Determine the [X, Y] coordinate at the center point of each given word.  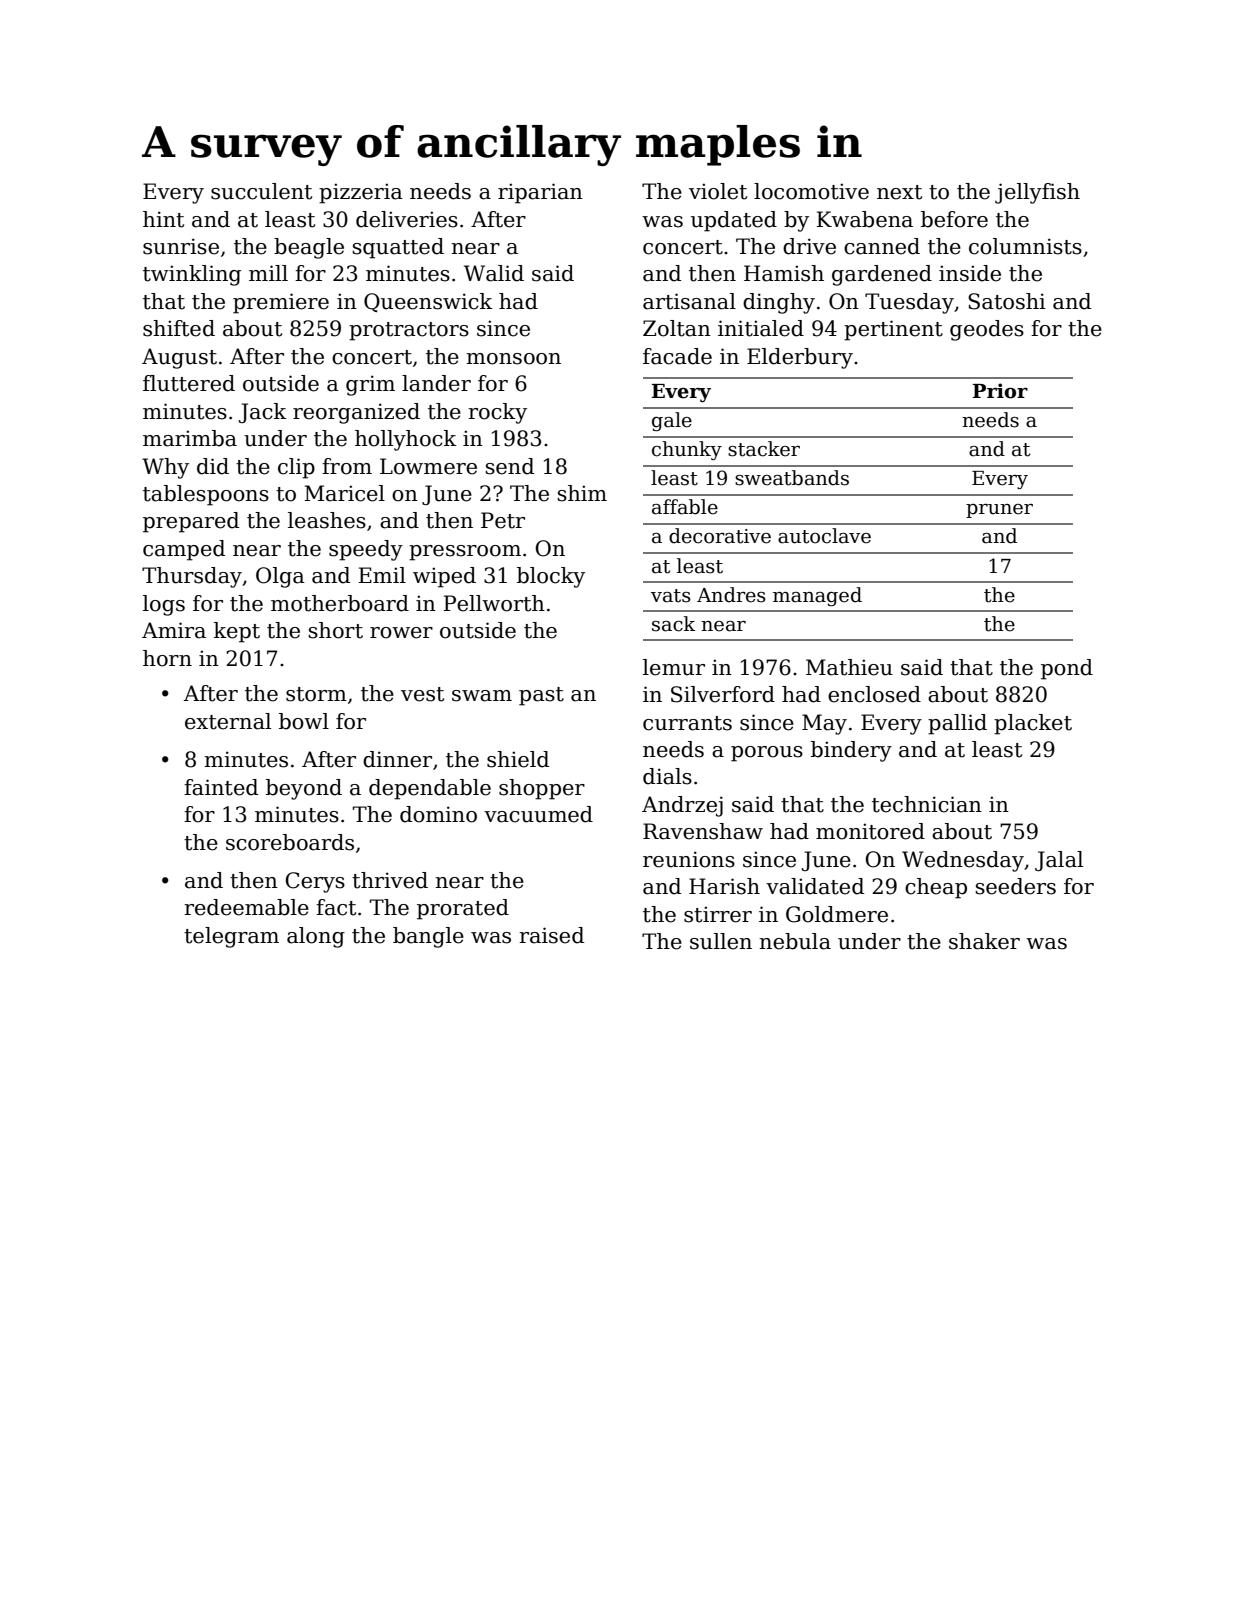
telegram [231, 937]
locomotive [811, 191]
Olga [280, 577]
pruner [999, 511]
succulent [261, 191]
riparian [540, 193]
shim [582, 493]
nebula [795, 941]
